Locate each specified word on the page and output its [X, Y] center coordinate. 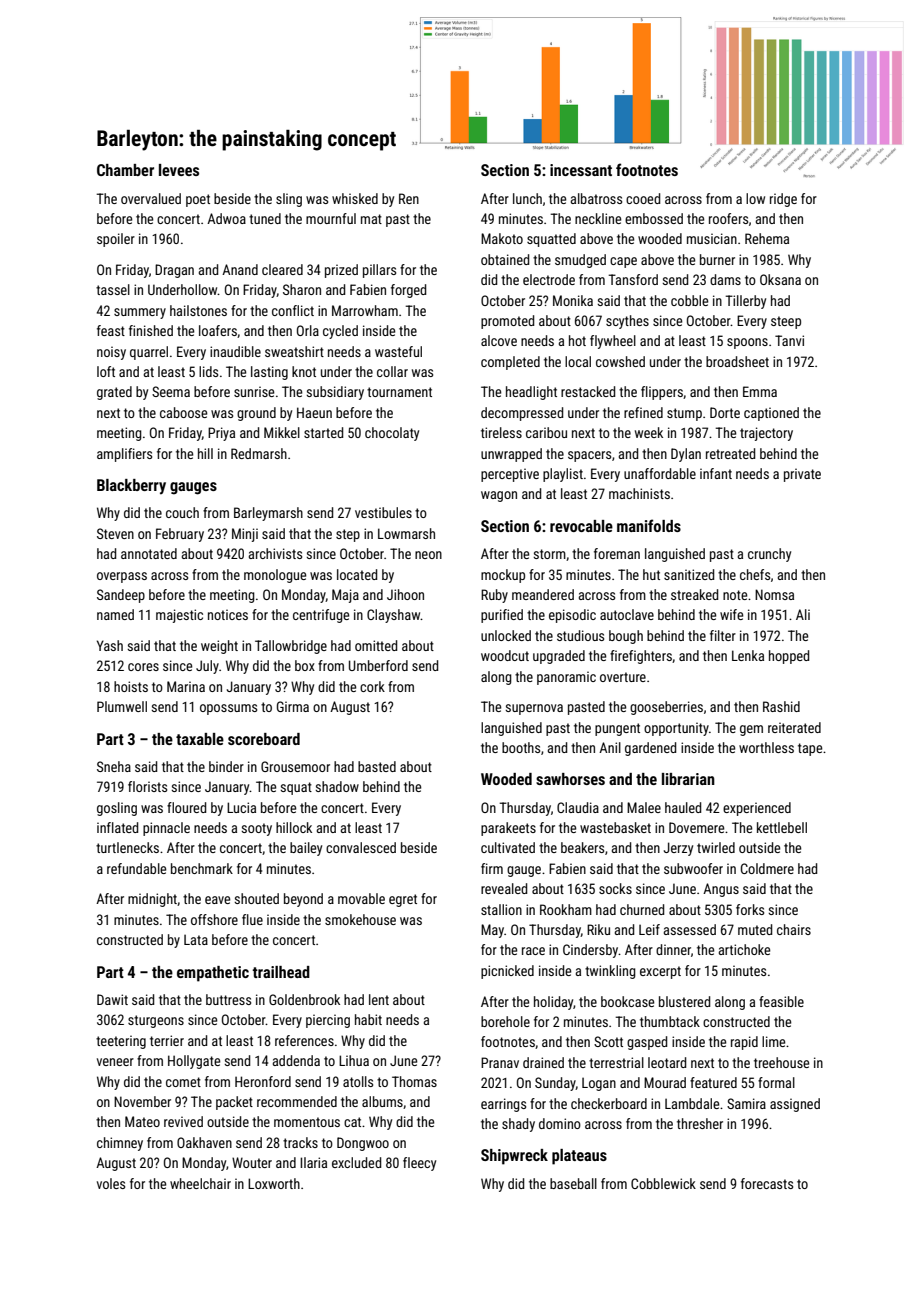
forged [408, 291]
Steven [115, 533]
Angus [721, 890]
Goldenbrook [304, 999]
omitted [376, 645]
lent [379, 999]
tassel [113, 289]
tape [810, 749]
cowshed [620, 361]
